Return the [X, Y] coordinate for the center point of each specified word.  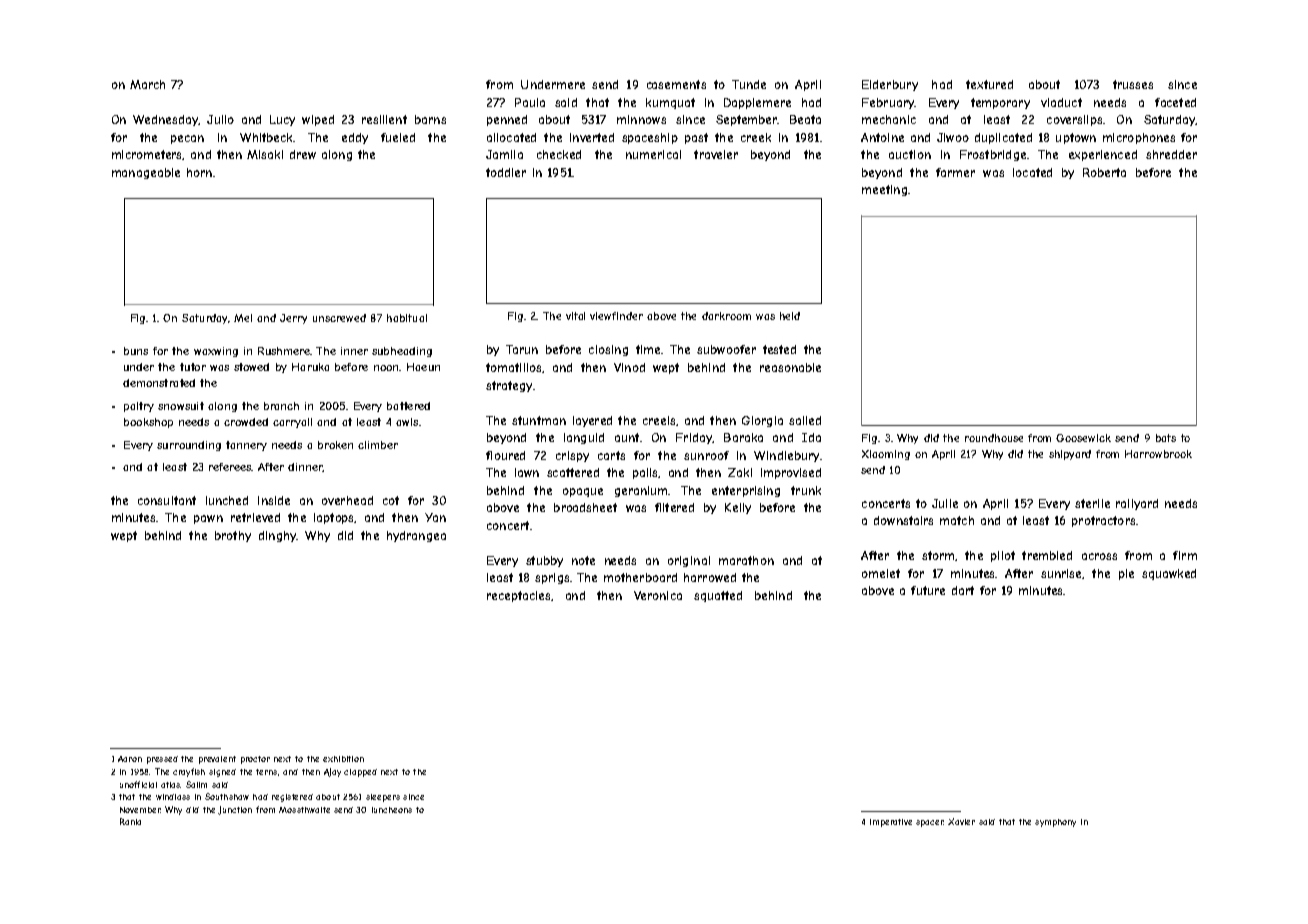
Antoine [882, 137]
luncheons [392, 810]
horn [199, 172]
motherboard [640, 577]
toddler [506, 172]
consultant [167, 500]
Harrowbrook [1158, 454]
